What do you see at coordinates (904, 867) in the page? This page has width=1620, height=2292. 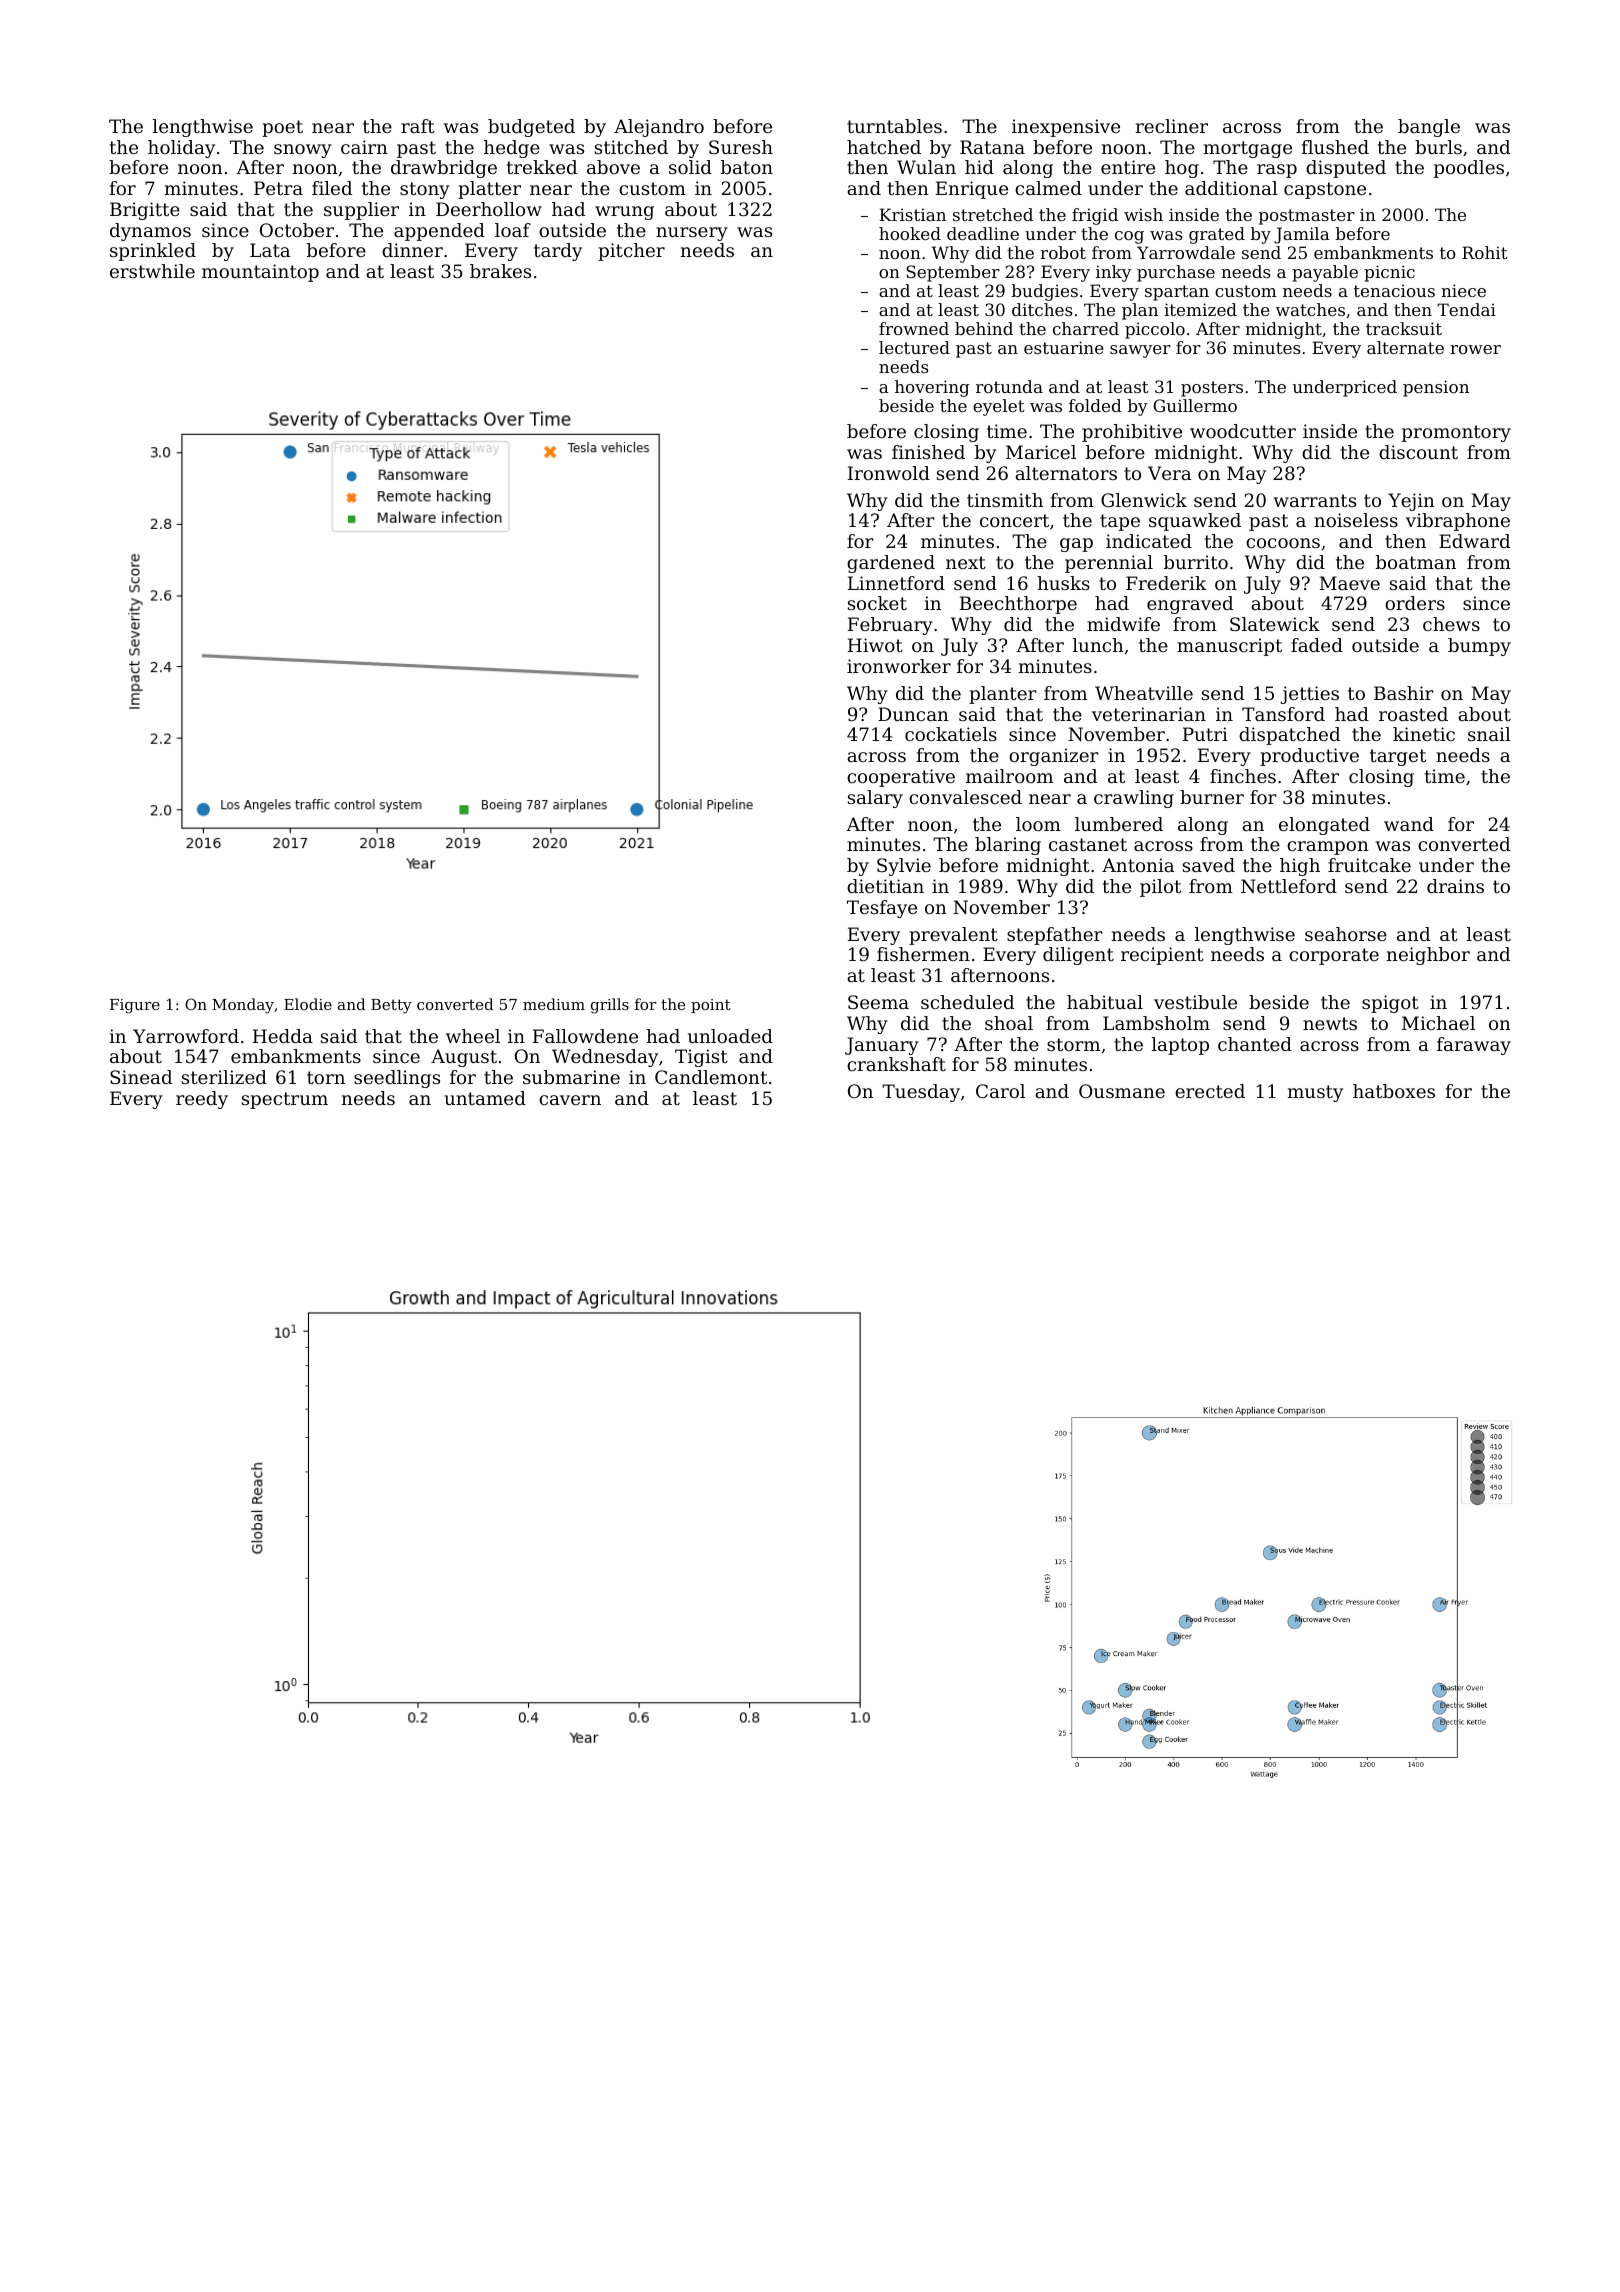 I see `Sylvie` at bounding box center [904, 867].
